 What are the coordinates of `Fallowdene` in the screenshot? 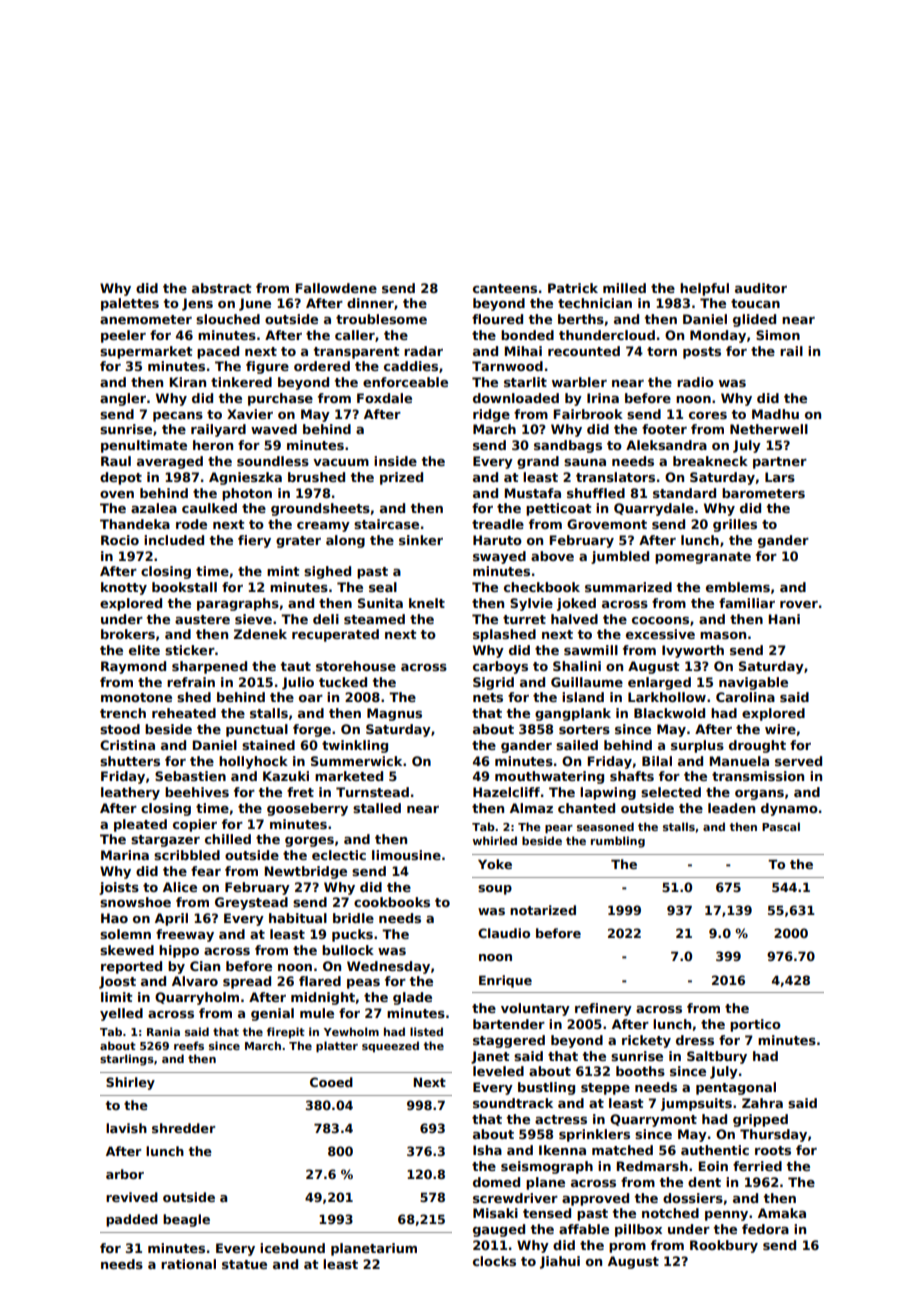 It's located at (336, 288).
